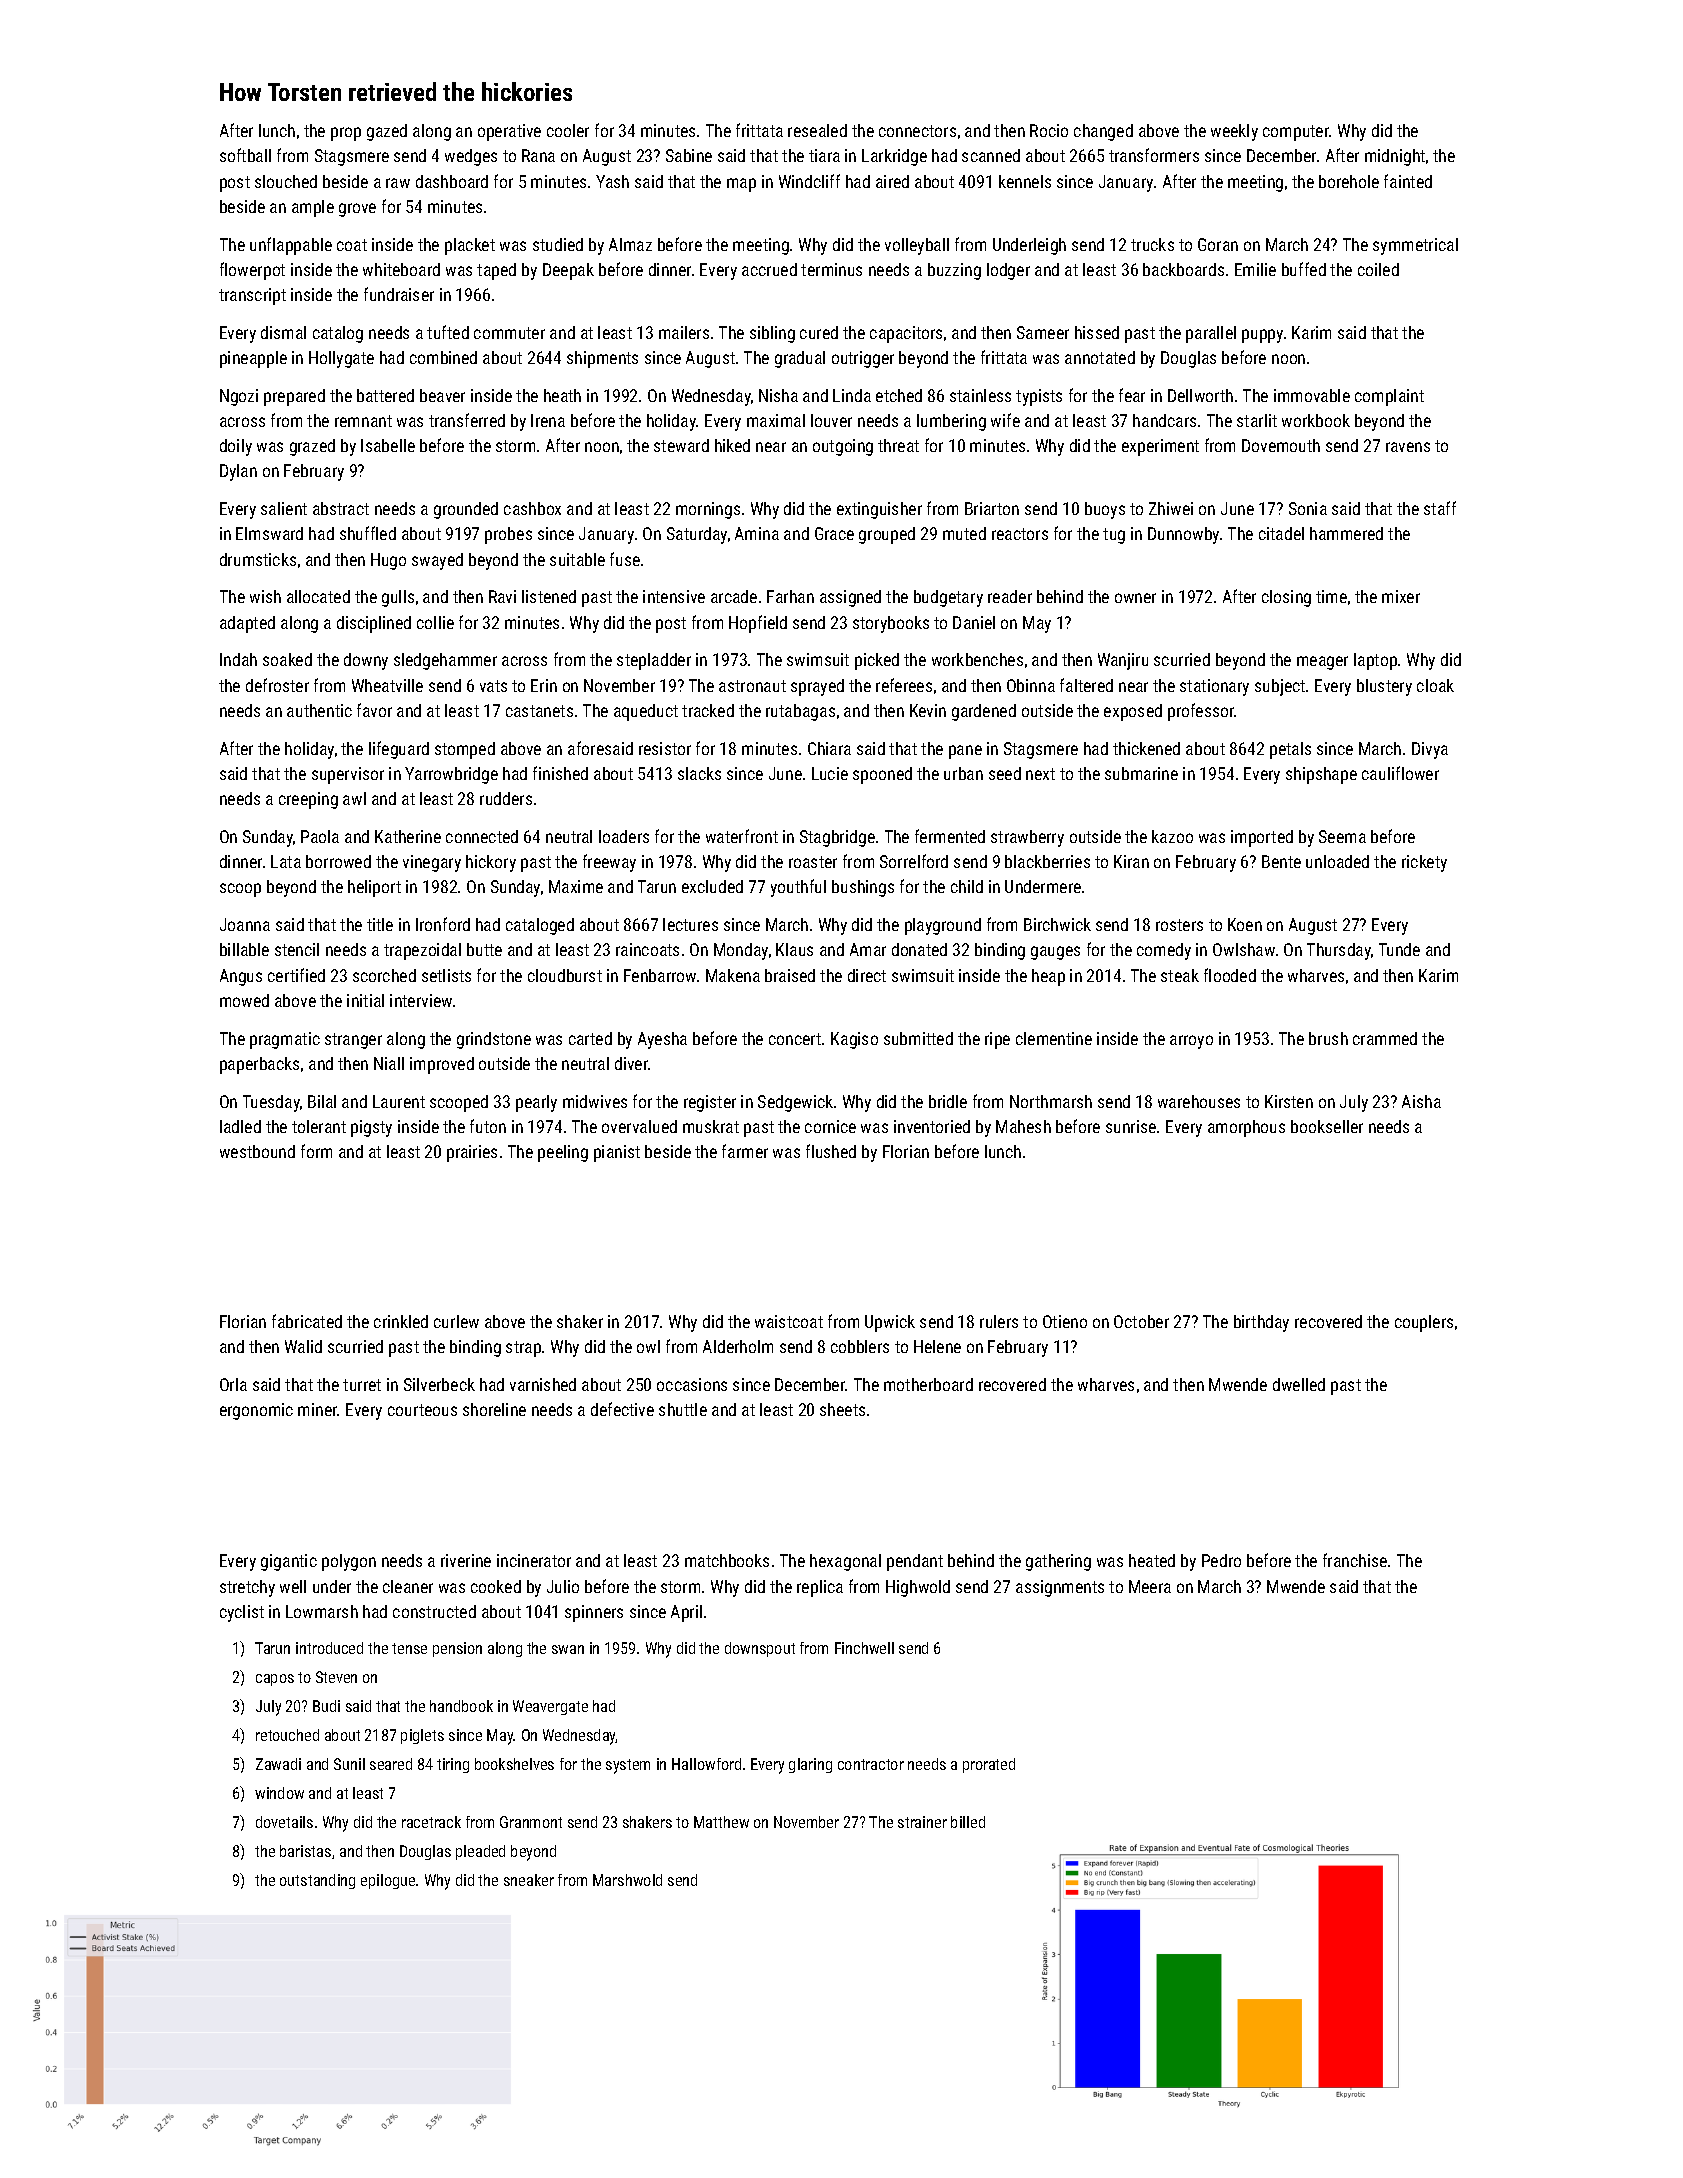 The image size is (1683, 2178). I want to click on curlew, so click(456, 1321).
